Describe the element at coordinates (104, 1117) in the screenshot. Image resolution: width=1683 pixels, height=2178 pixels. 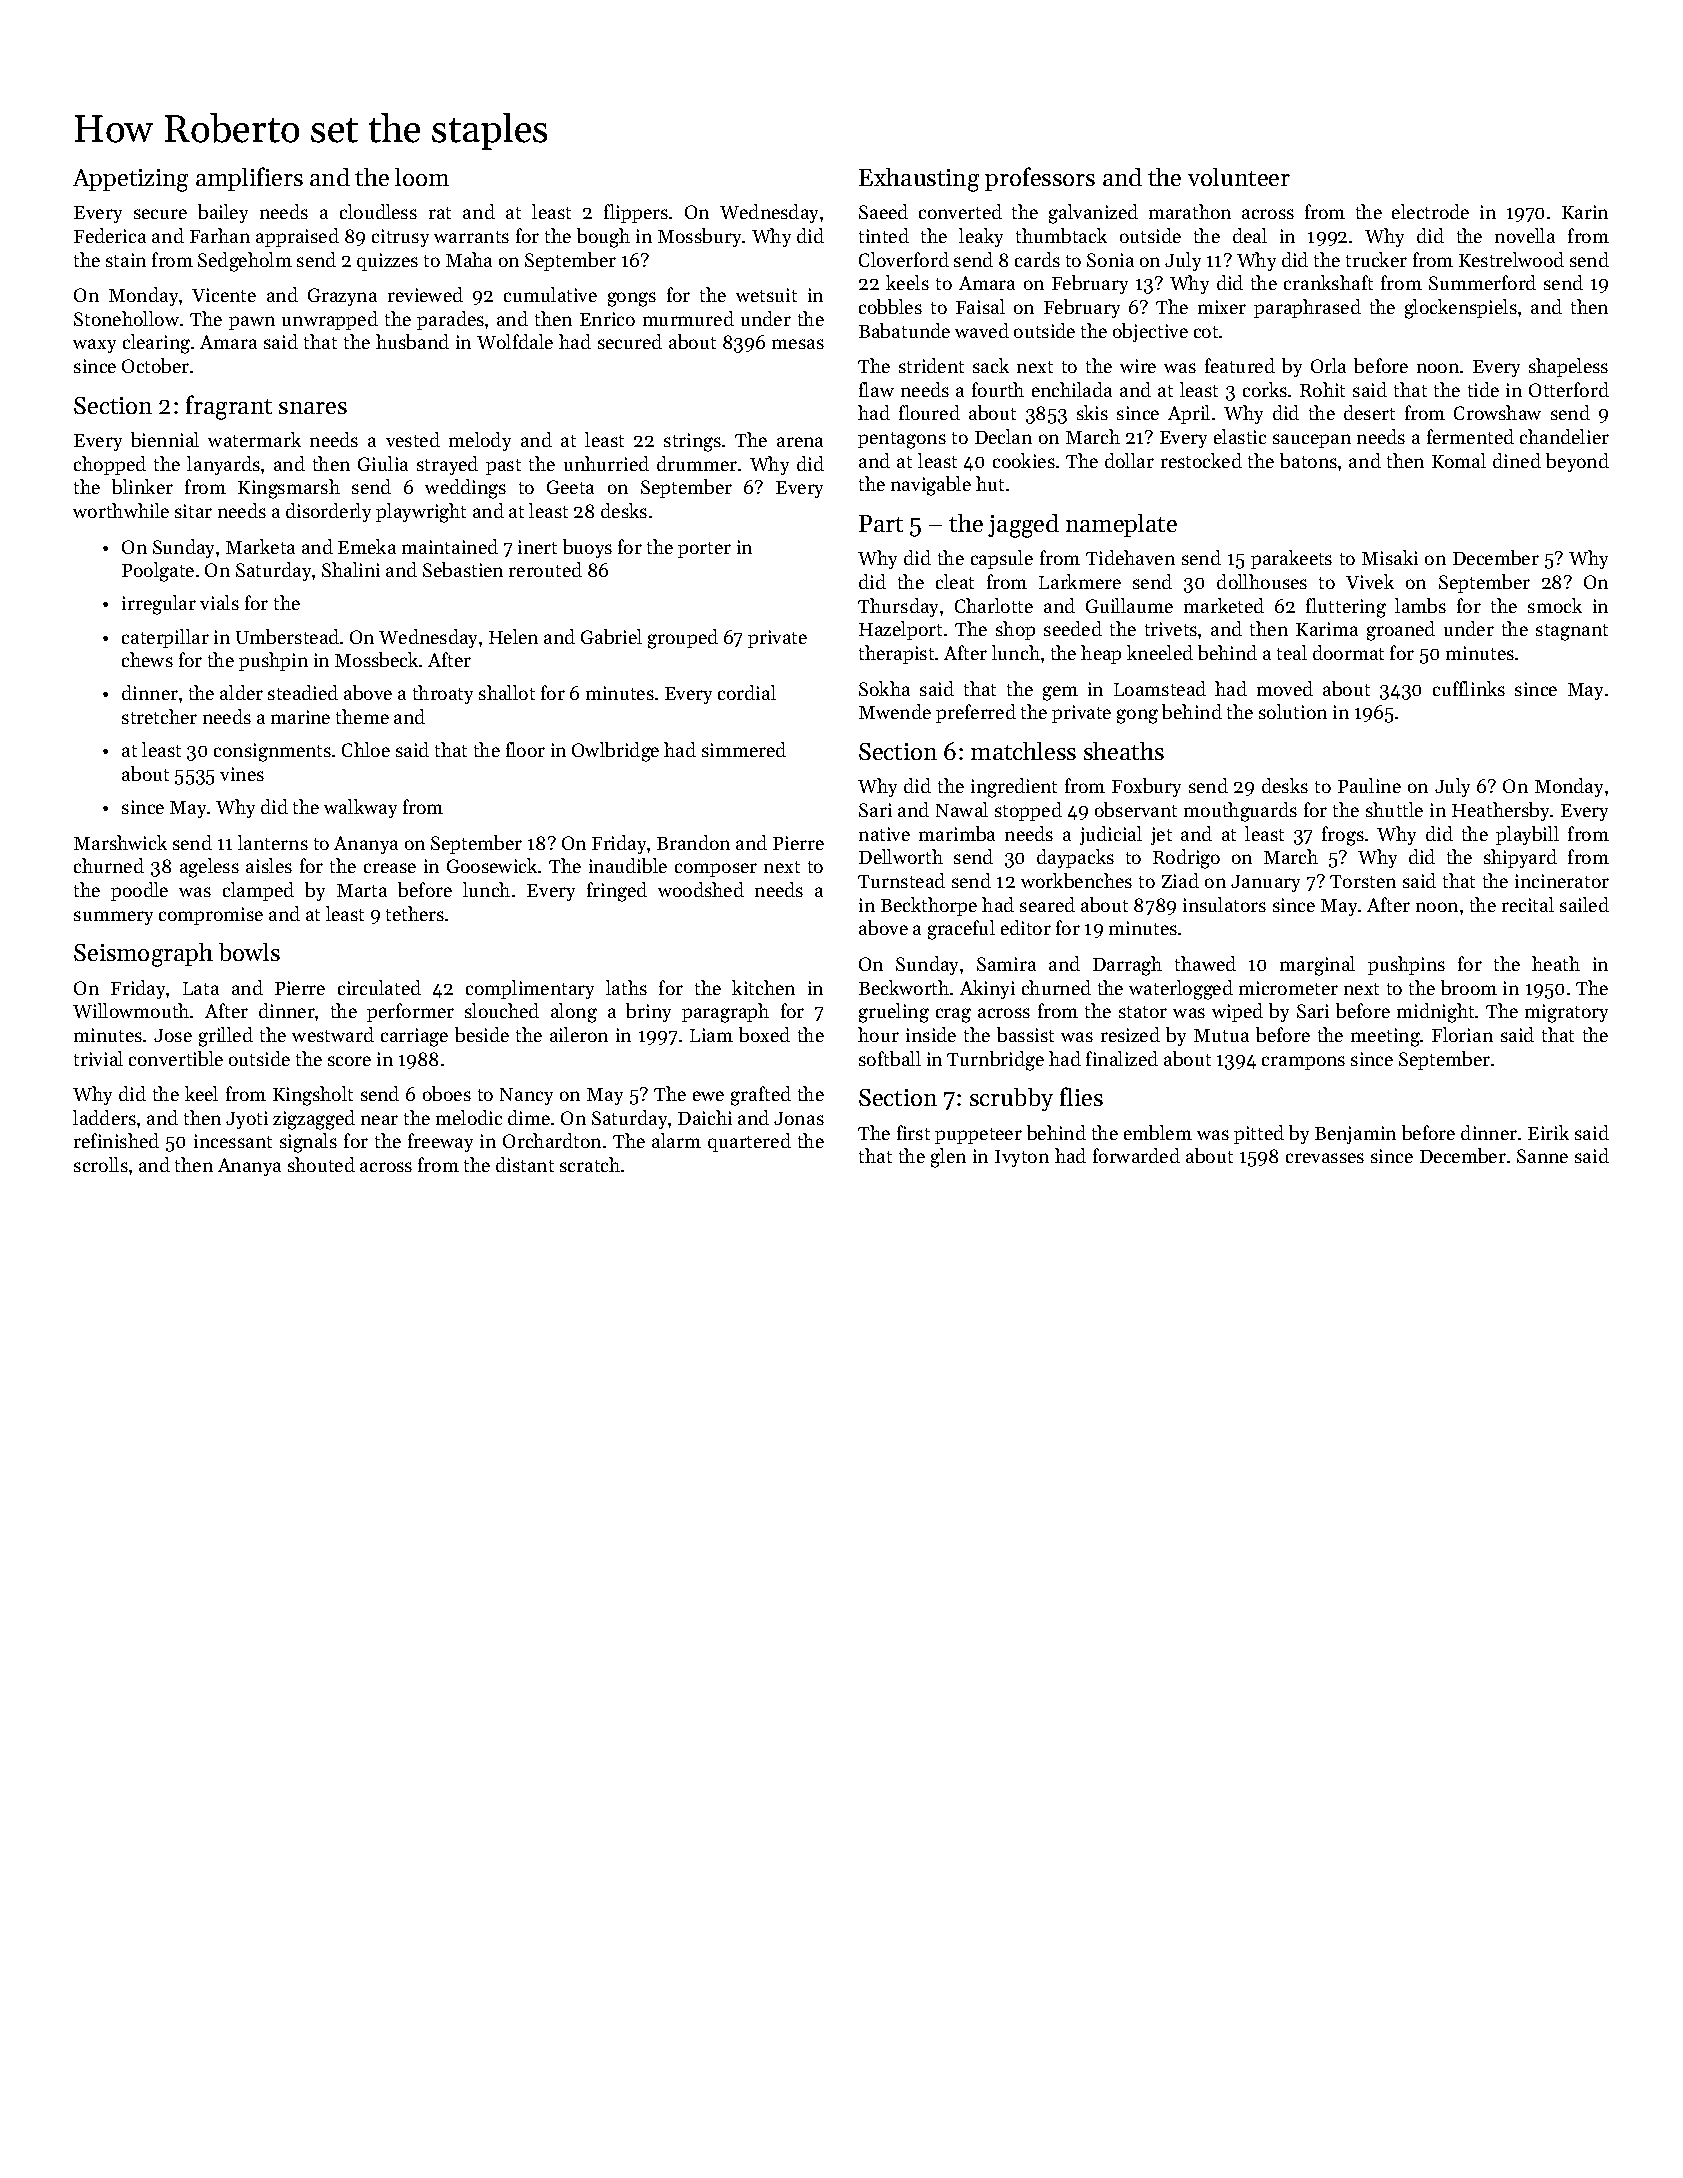
I see `ladders` at that location.
